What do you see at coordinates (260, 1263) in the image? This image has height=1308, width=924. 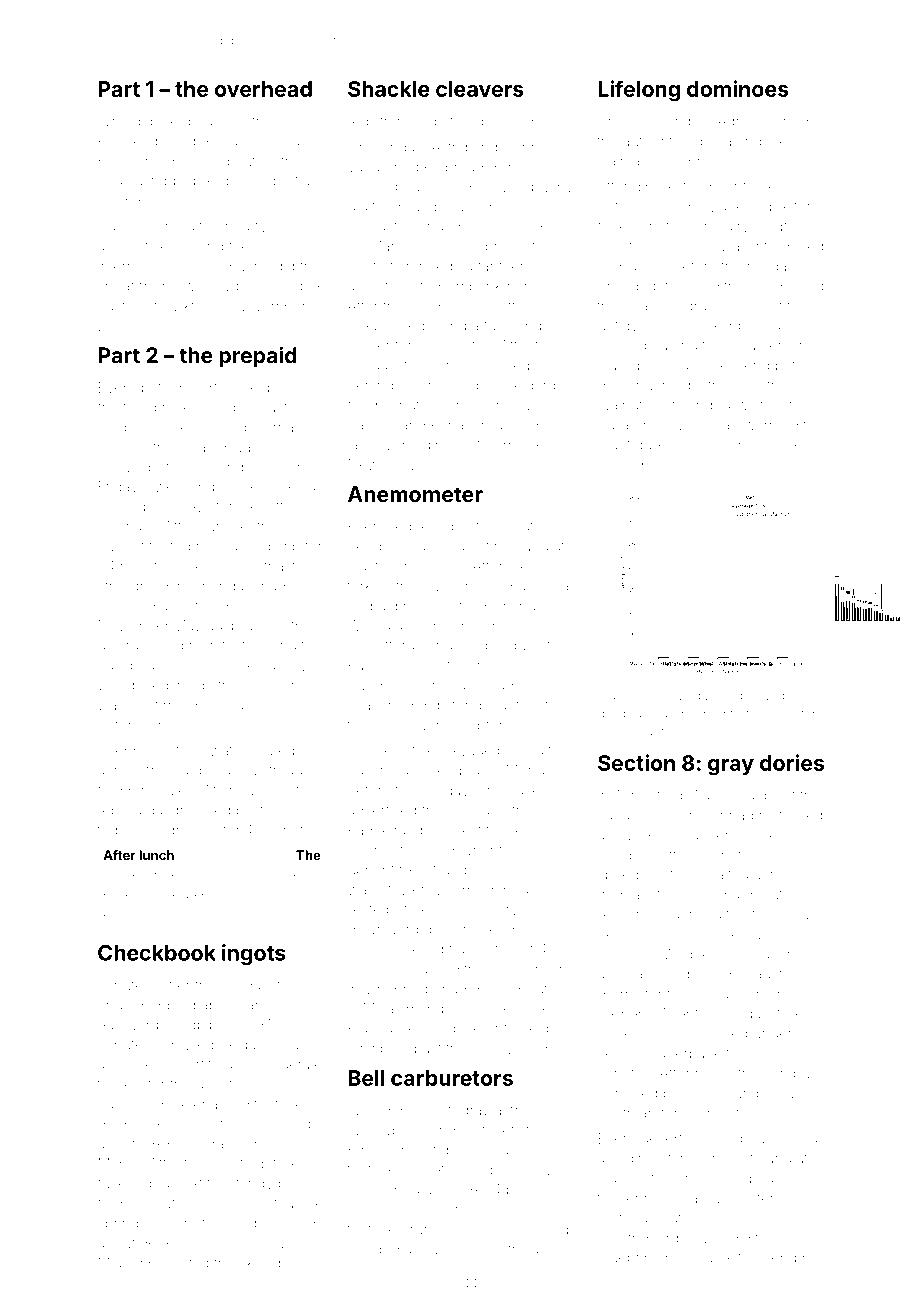 I see `skilled` at bounding box center [260, 1263].
